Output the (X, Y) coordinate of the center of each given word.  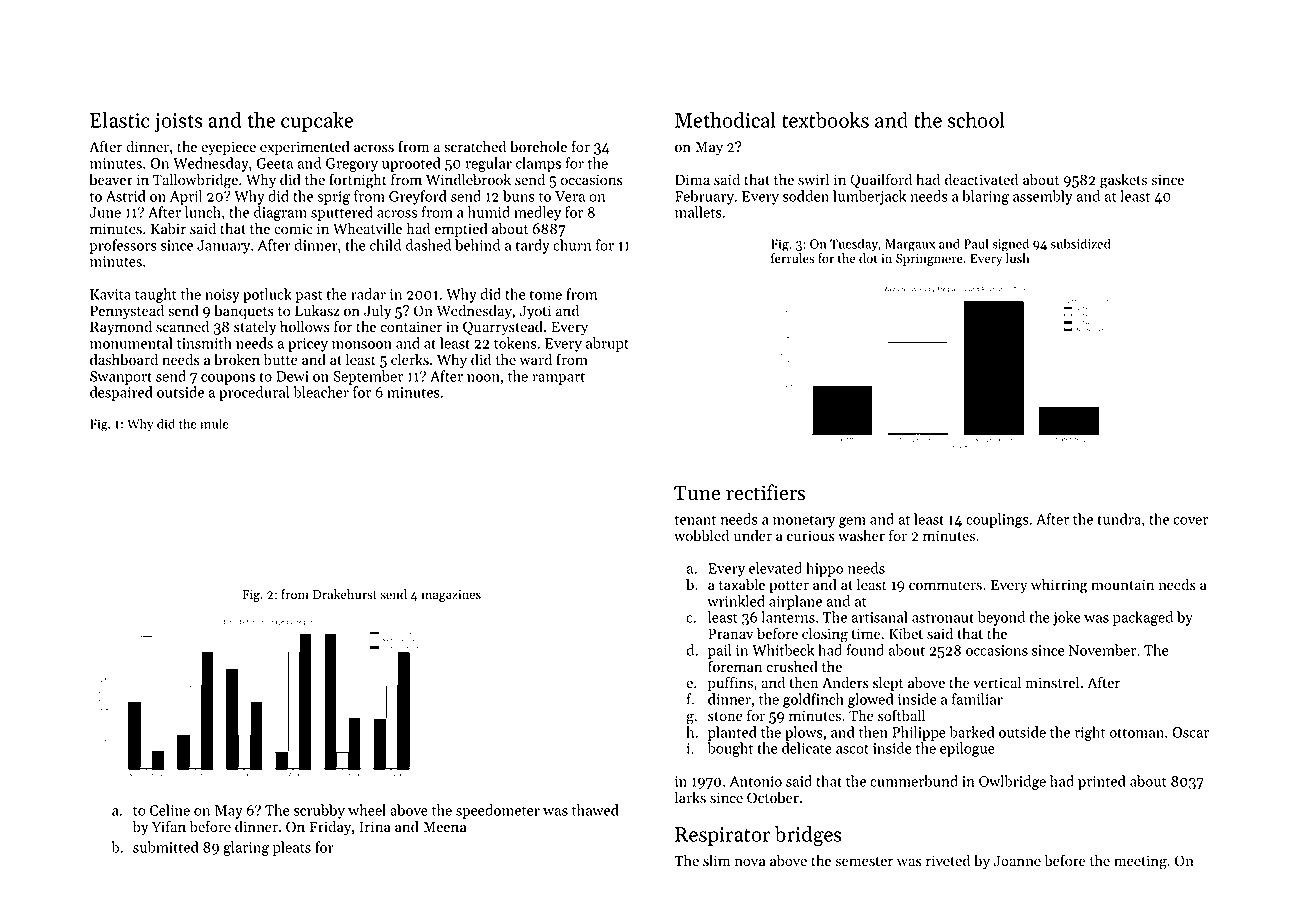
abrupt (607, 344)
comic (293, 229)
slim (716, 860)
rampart (558, 378)
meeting (1140, 862)
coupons (228, 379)
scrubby (319, 811)
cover (1191, 521)
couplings (997, 520)
